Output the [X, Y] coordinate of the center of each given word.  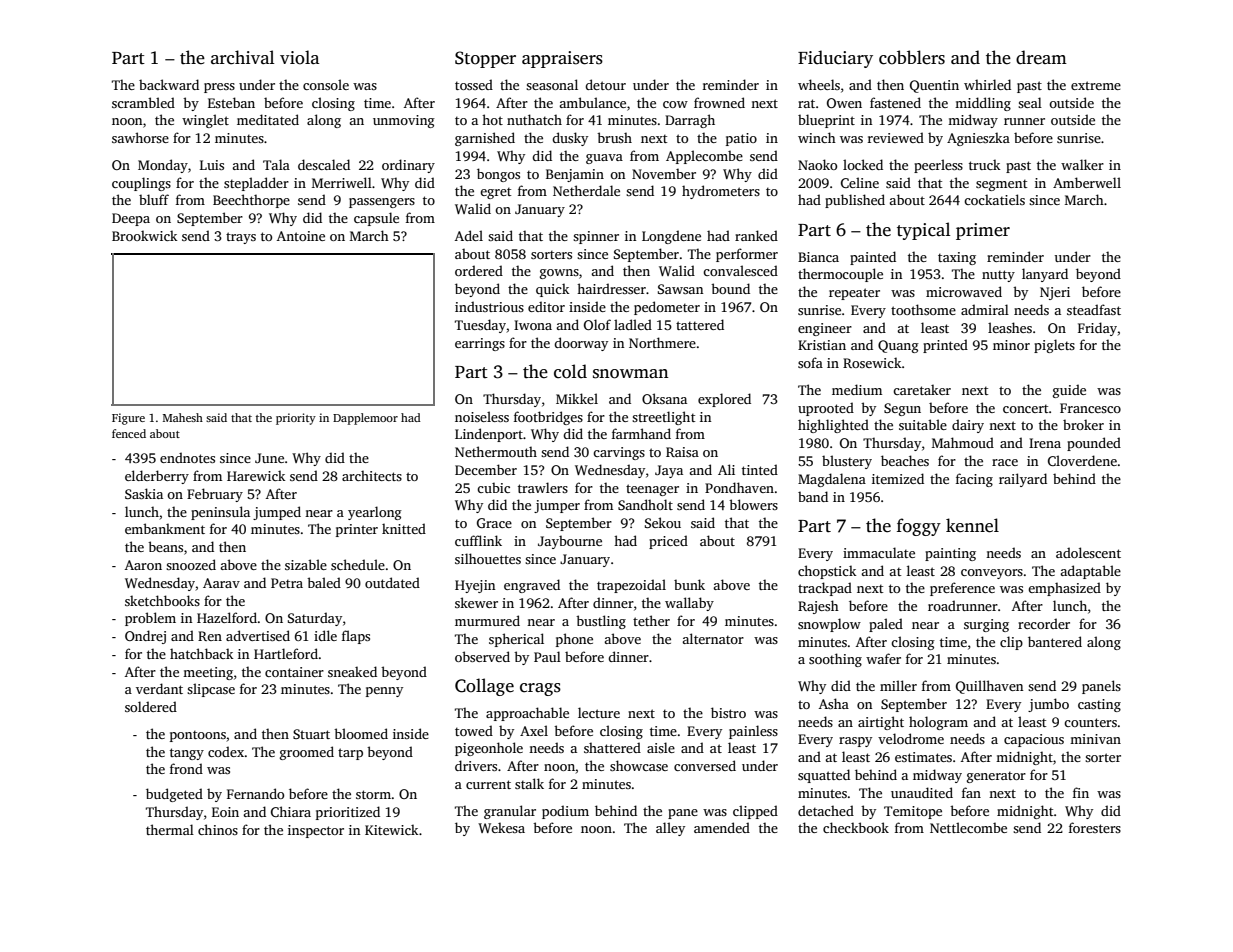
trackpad [825, 589]
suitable [923, 424]
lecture [599, 712]
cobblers [912, 57]
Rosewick [872, 362]
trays [241, 238]
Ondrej [145, 637]
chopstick [827, 572]
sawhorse [140, 137]
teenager [652, 490]
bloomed [361, 733]
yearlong [375, 513]
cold [570, 371]
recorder [1044, 623]
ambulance [592, 102]
